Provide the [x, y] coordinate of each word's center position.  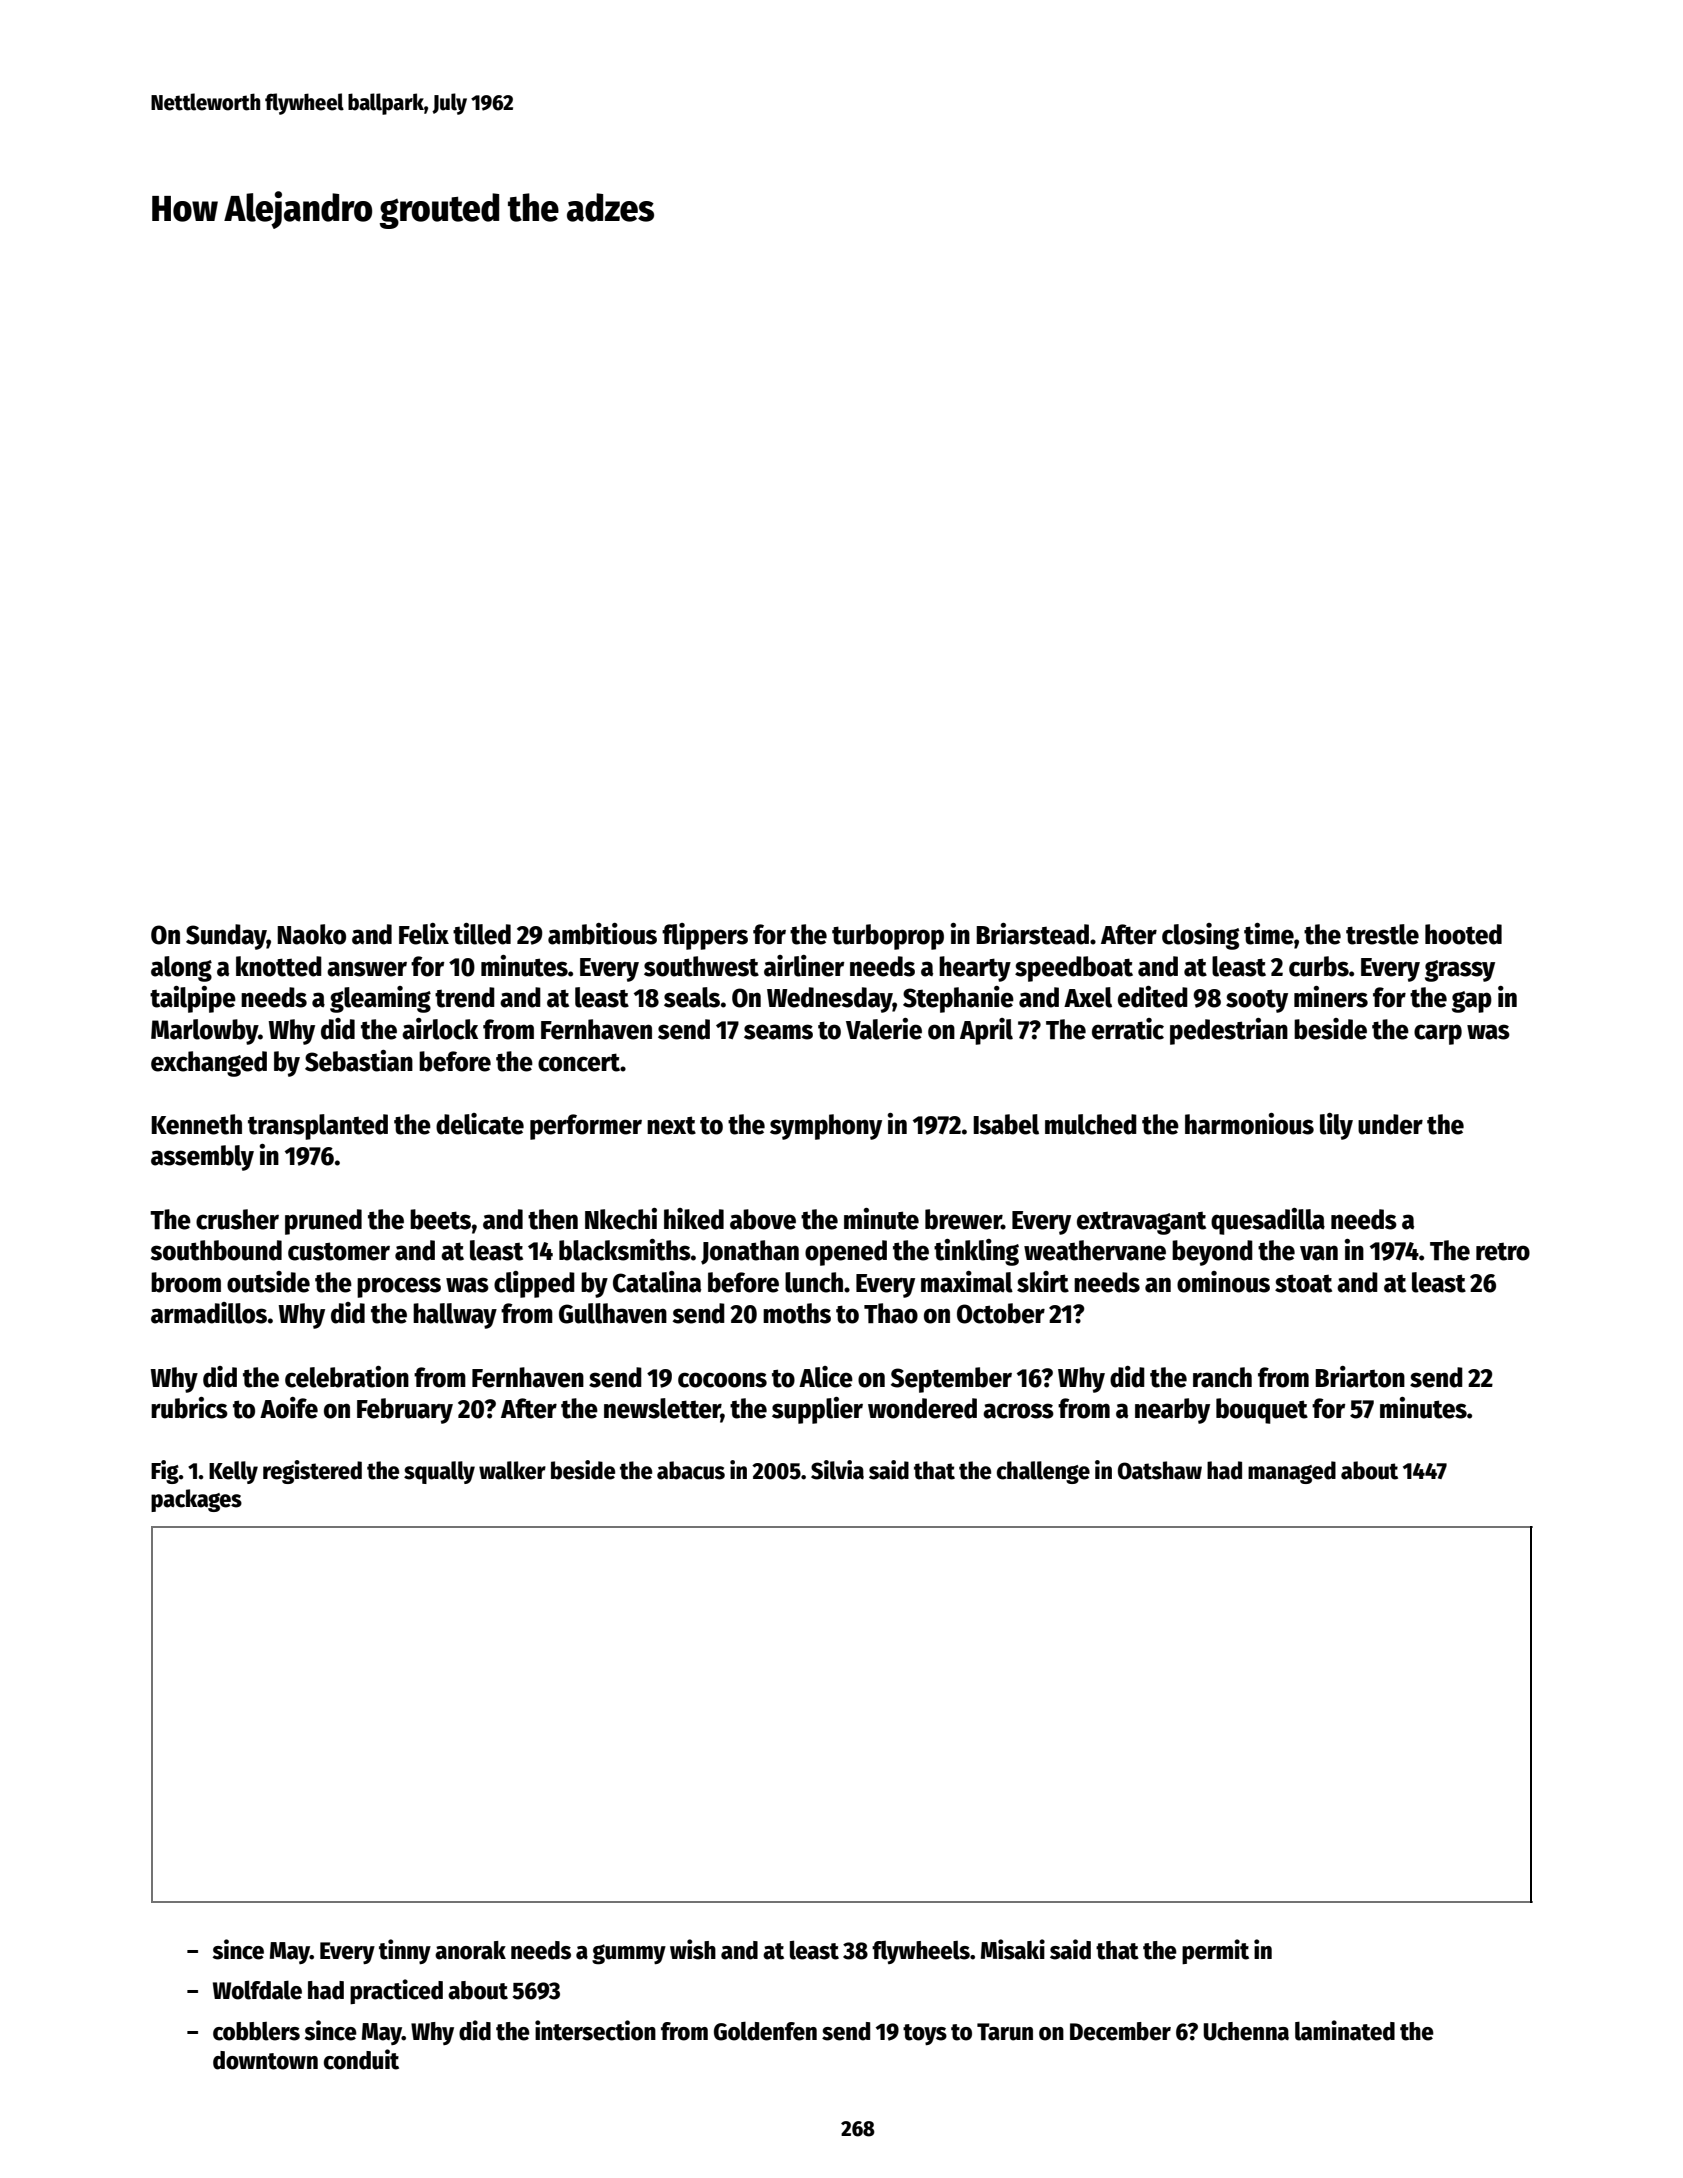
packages [196, 1500]
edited [1153, 997]
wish [693, 1949]
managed [1292, 1472]
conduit [361, 2059]
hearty [975, 969]
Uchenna [1246, 2031]
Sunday [226, 937]
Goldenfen [765, 2031]
